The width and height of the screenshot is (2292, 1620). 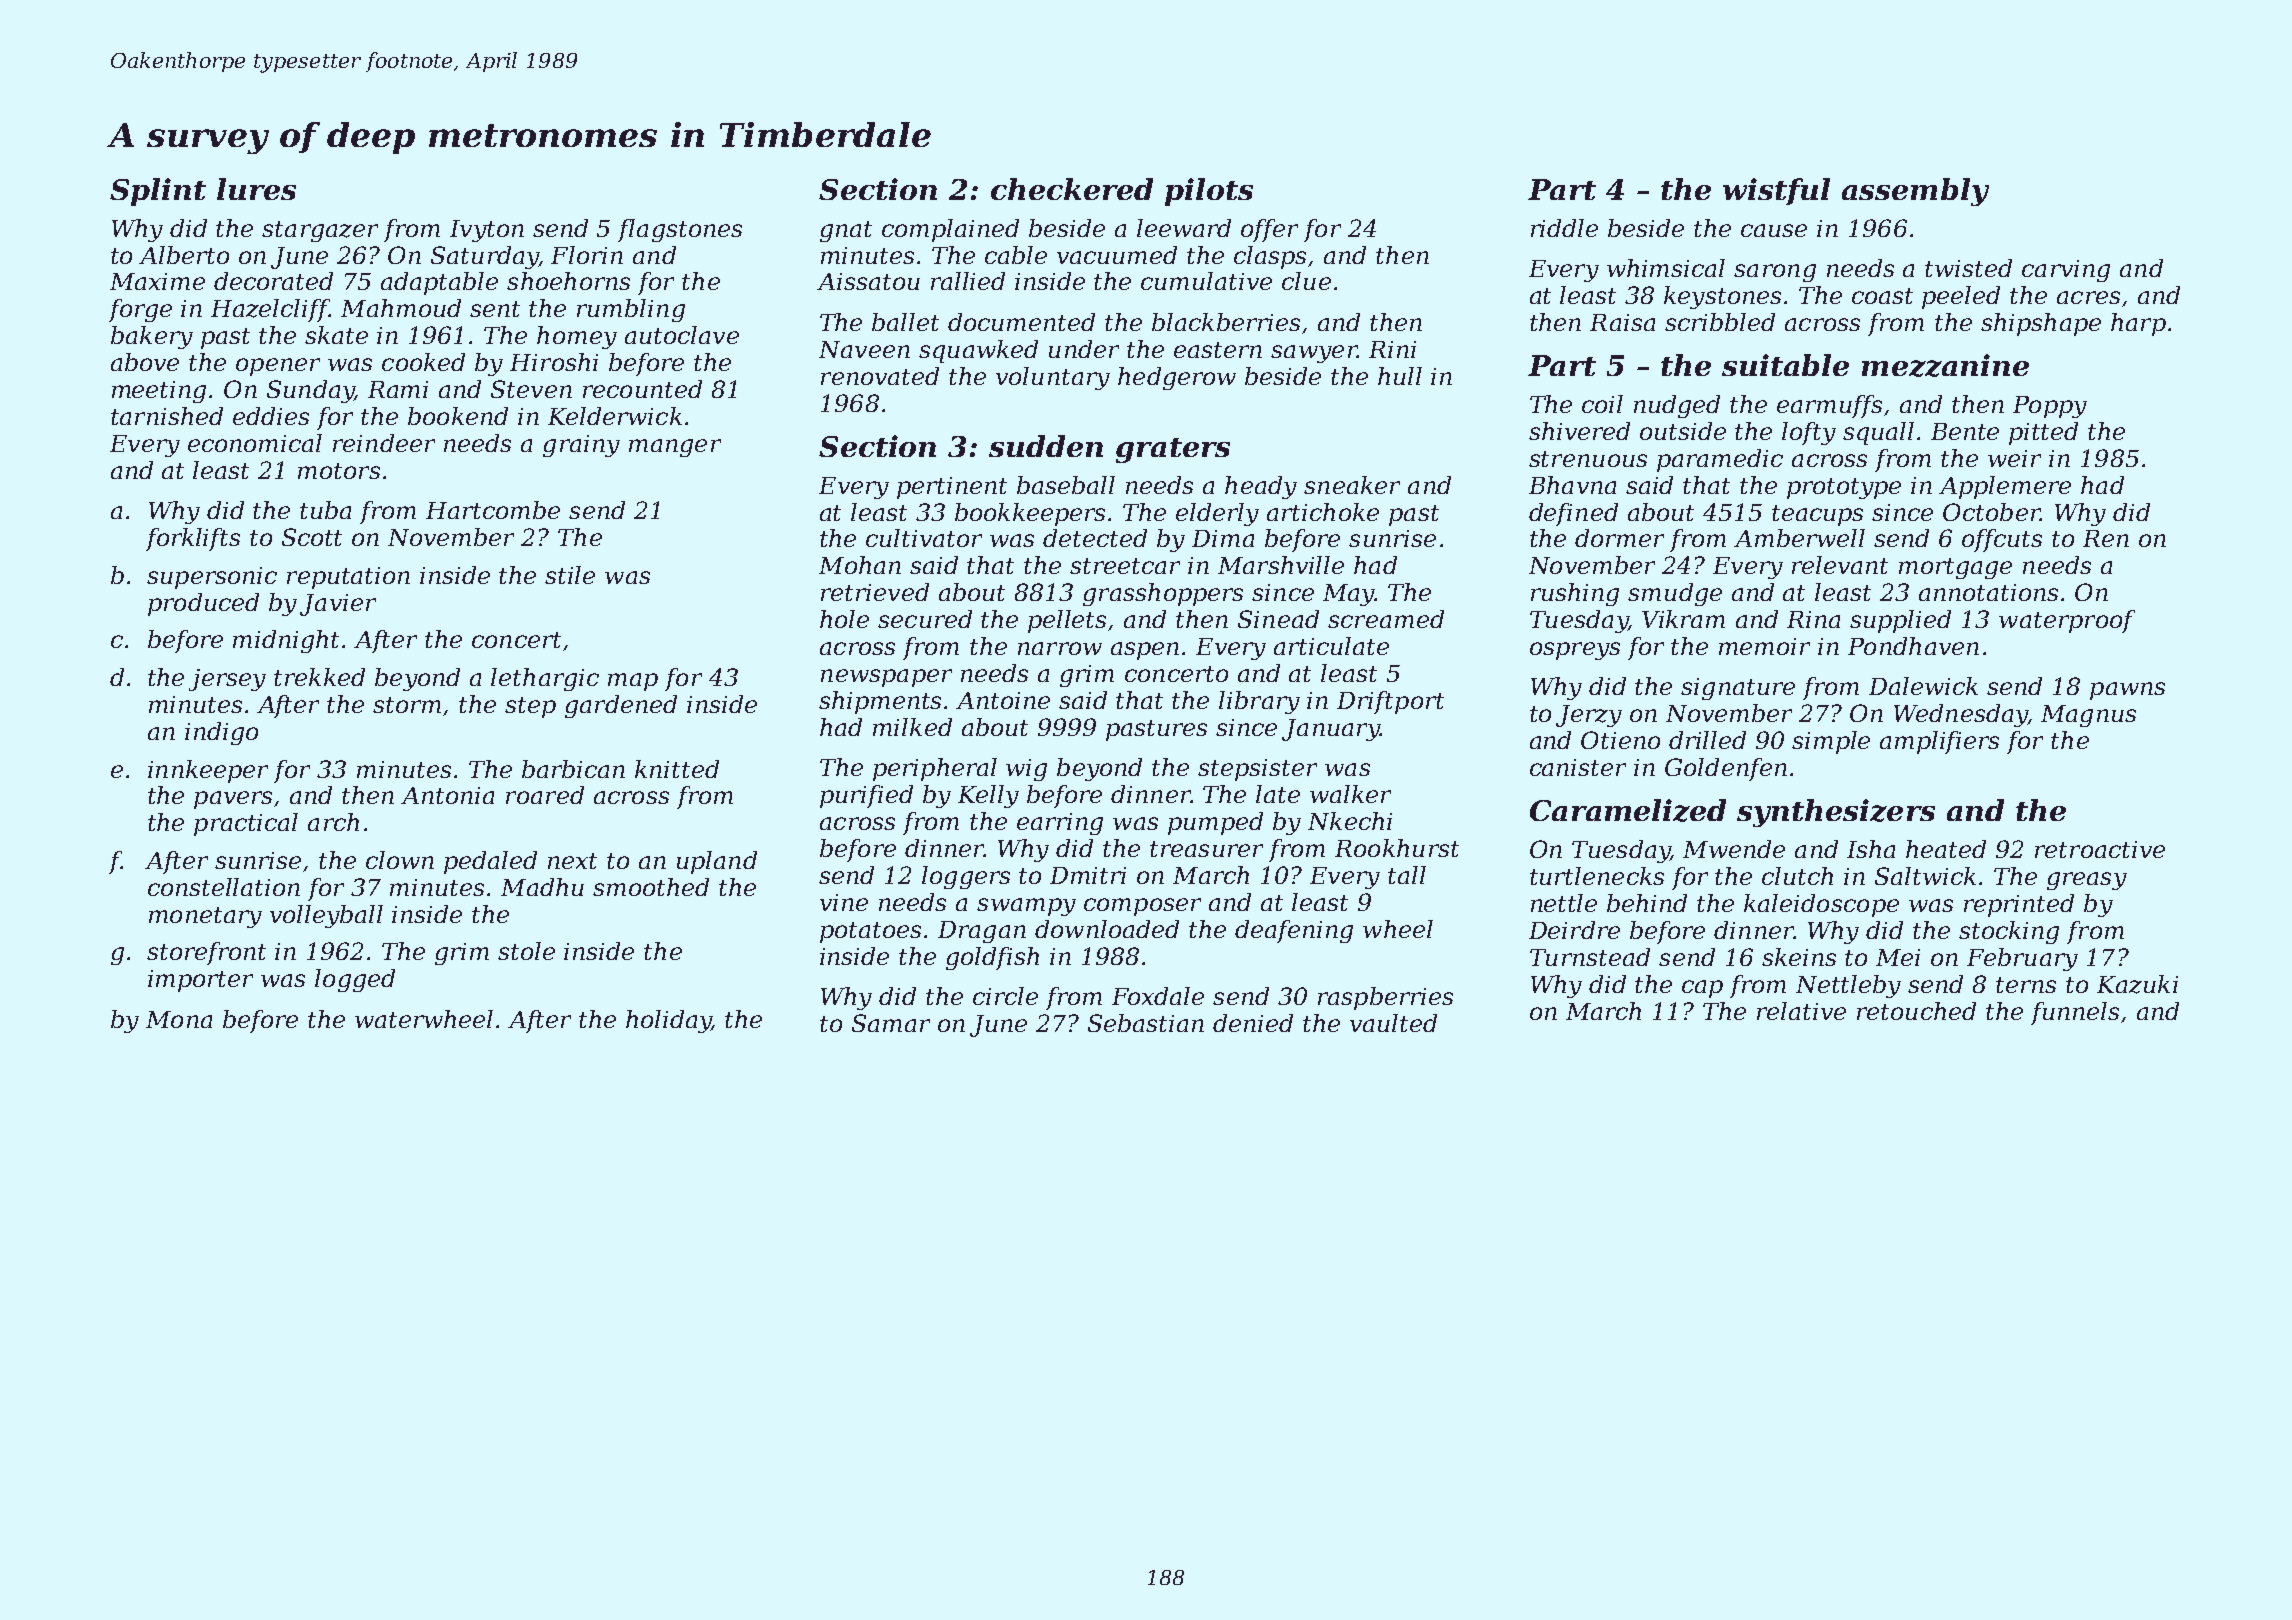 What do you see at coordinates (1226, 322) in the screenshot?
I see `blackberries` at bounding box center [1226, 322].
